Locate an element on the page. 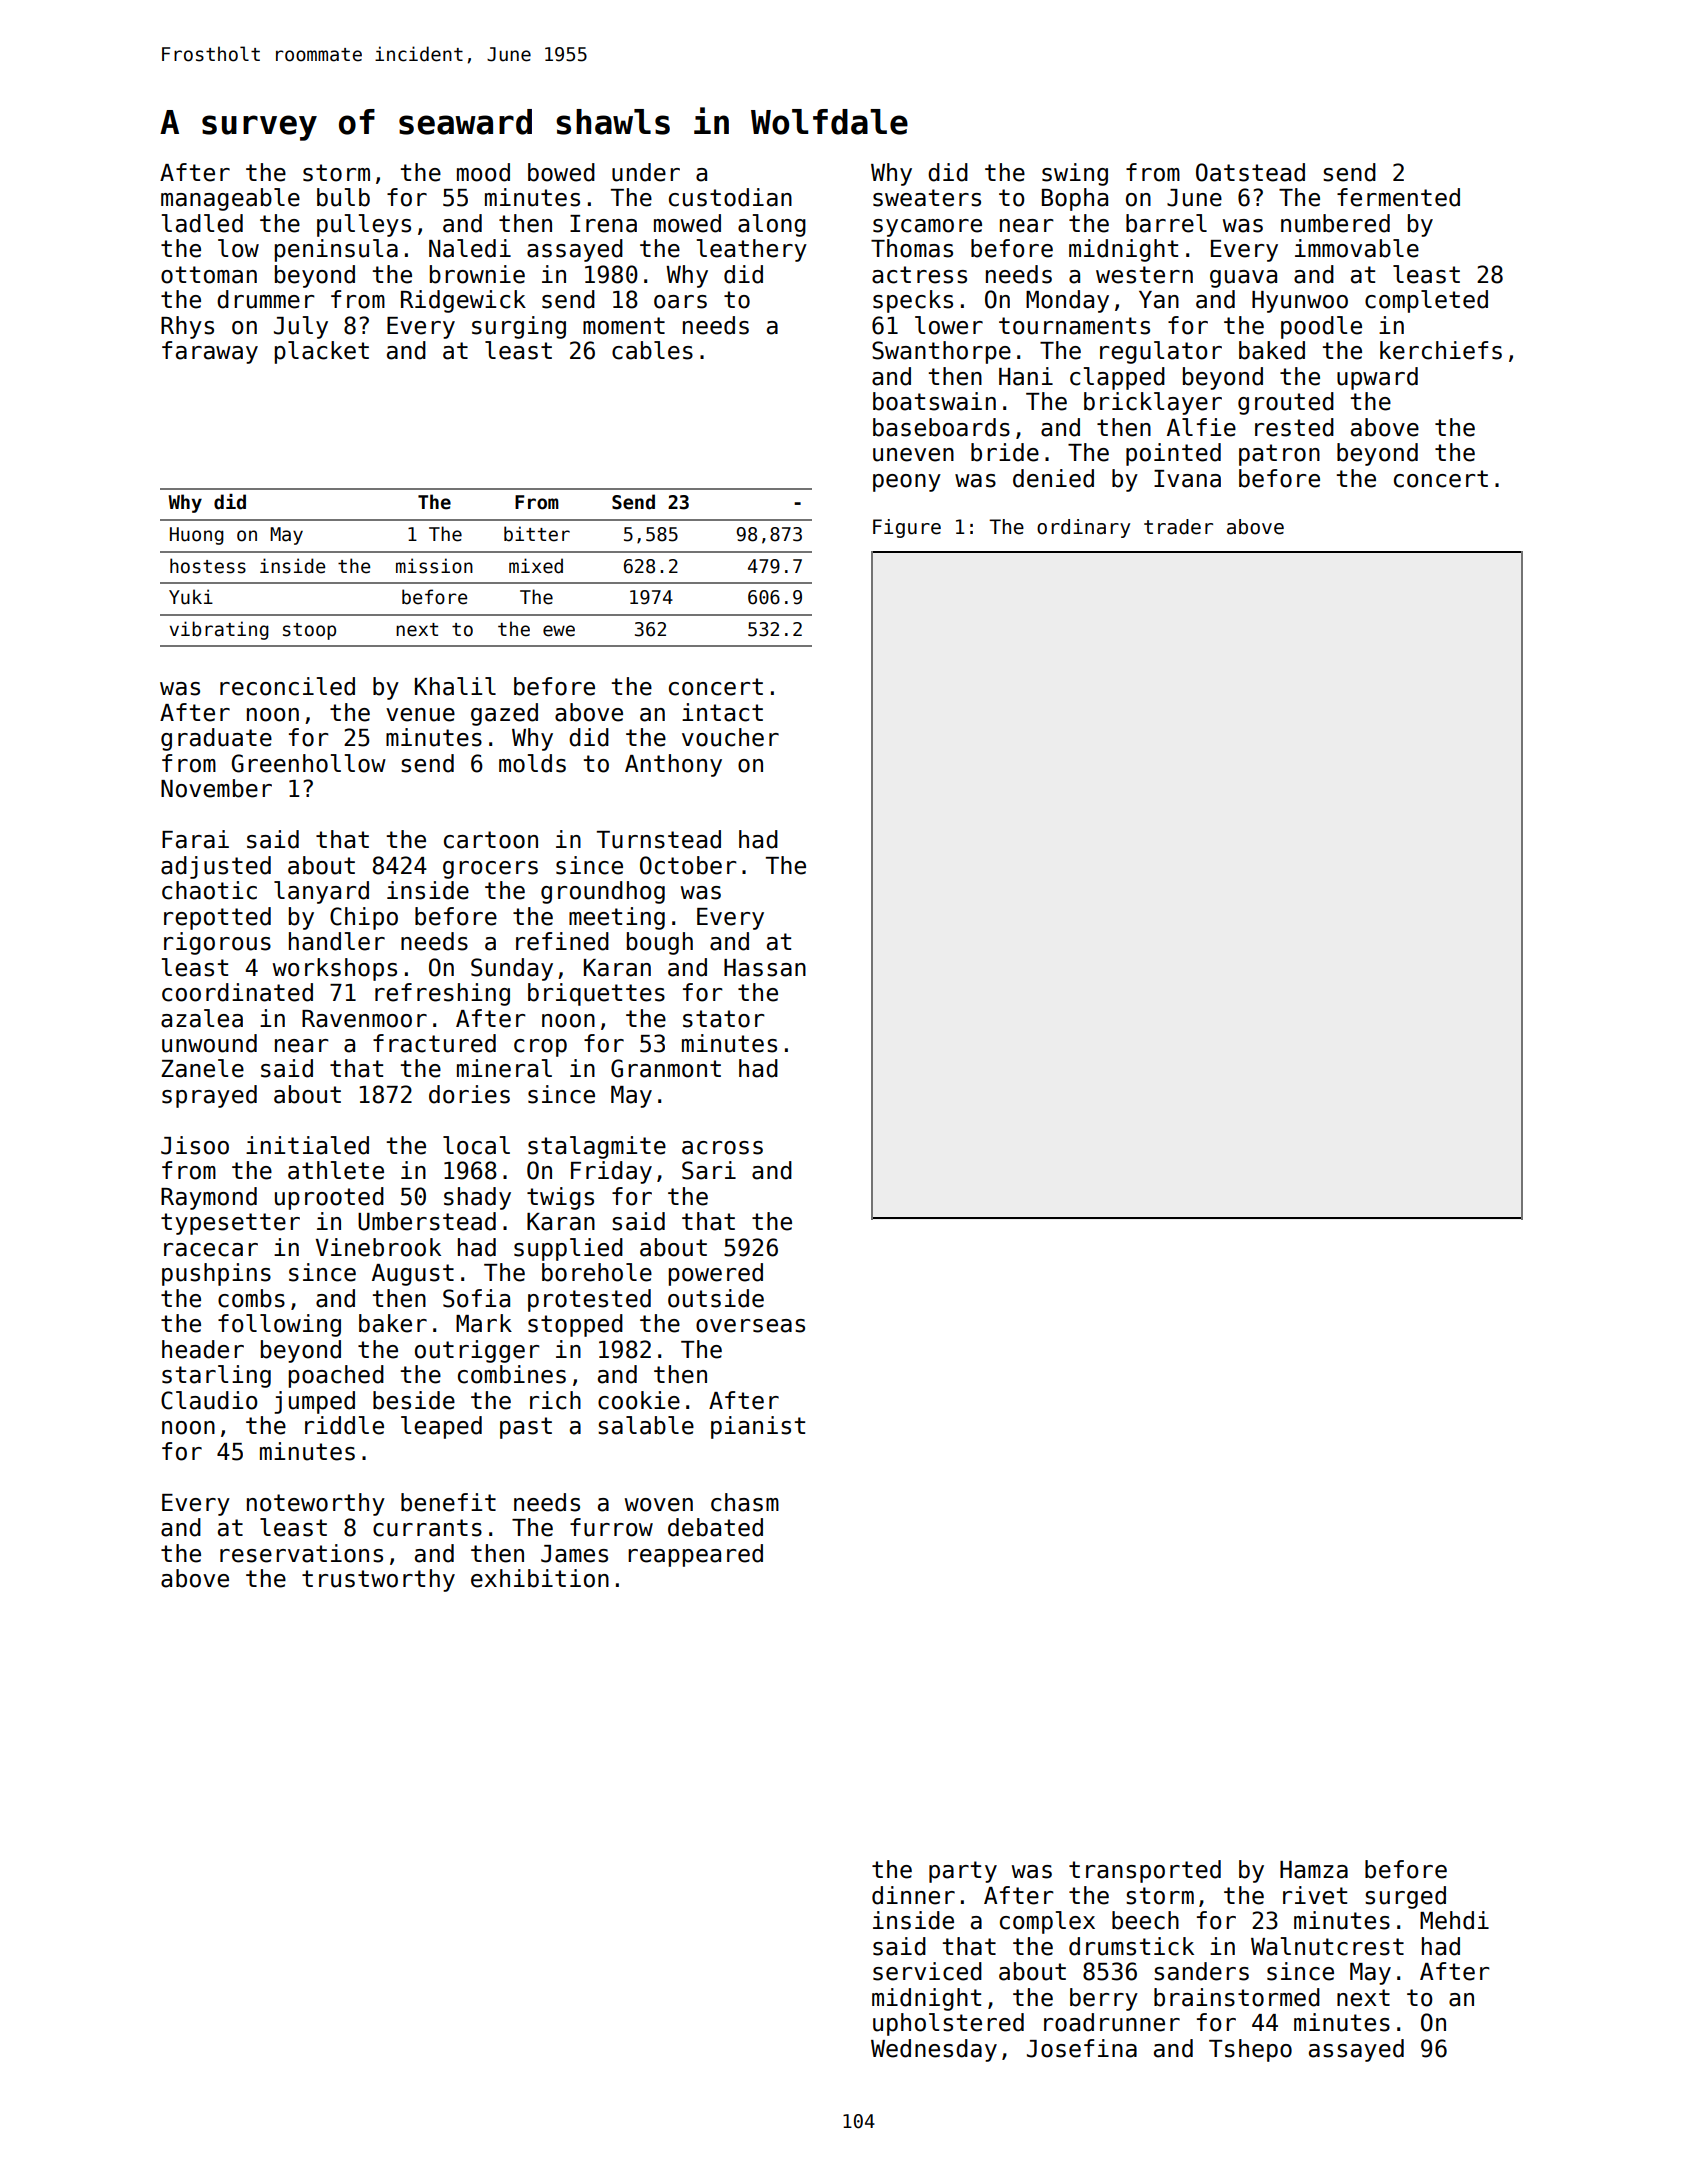 Image resolution: width=1683 pixels, height=2178 pixels. trader is located at coordinates (1178, 527).
